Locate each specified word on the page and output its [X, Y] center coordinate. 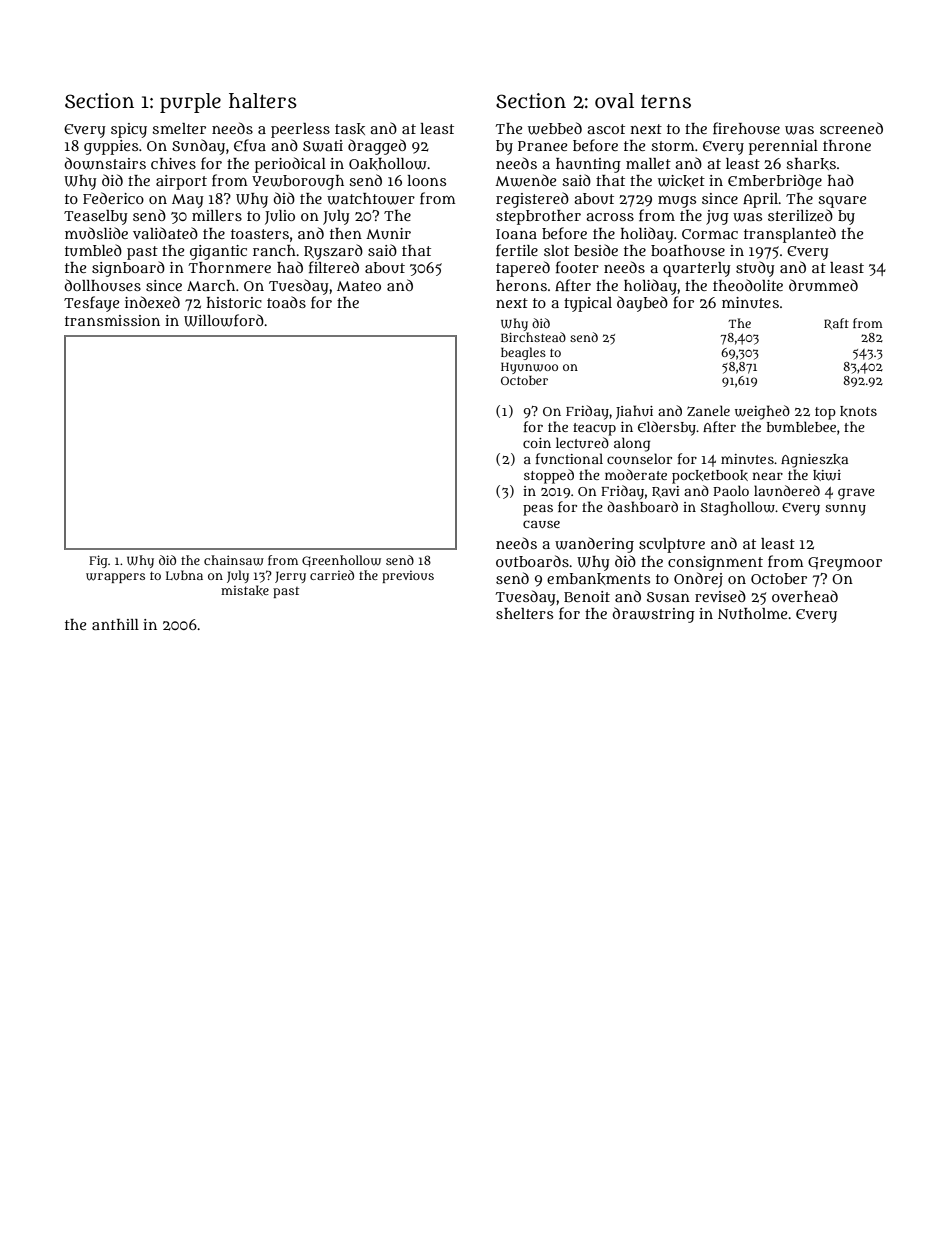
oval [614, 101]
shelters [524, 613]
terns [666, 102]
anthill [115, 624]
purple [190, 103]
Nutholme [752, 613]
